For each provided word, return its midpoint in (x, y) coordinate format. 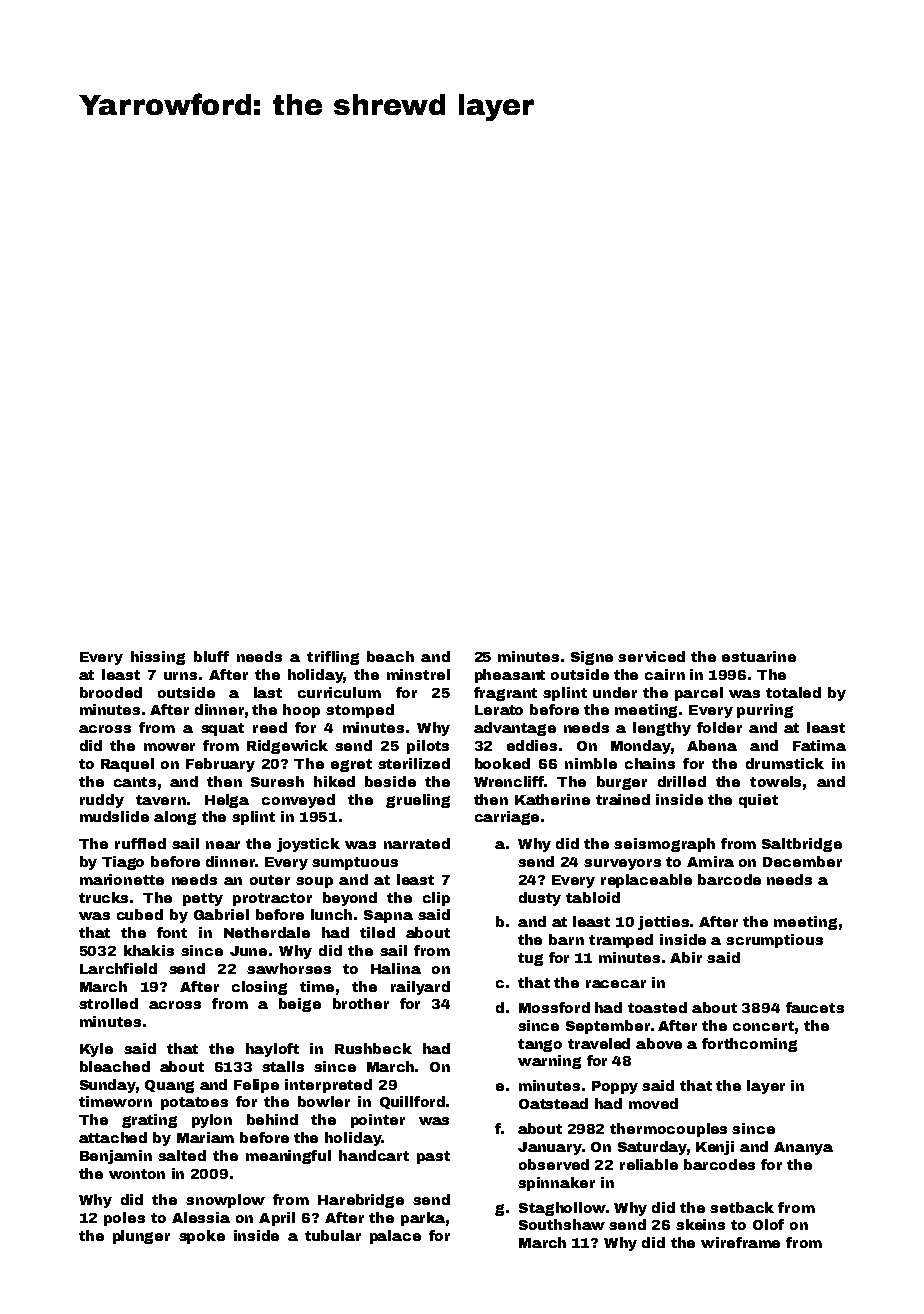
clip (436, 899)
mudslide (114, 816)
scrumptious (774, 941)
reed (270, 727)
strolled (108, 1003)
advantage (515, 729)
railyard (420, 988)
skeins (700, 1224)
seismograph (664, 845)
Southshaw (562, 1224)
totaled (793, 692)
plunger (141, 1237)
